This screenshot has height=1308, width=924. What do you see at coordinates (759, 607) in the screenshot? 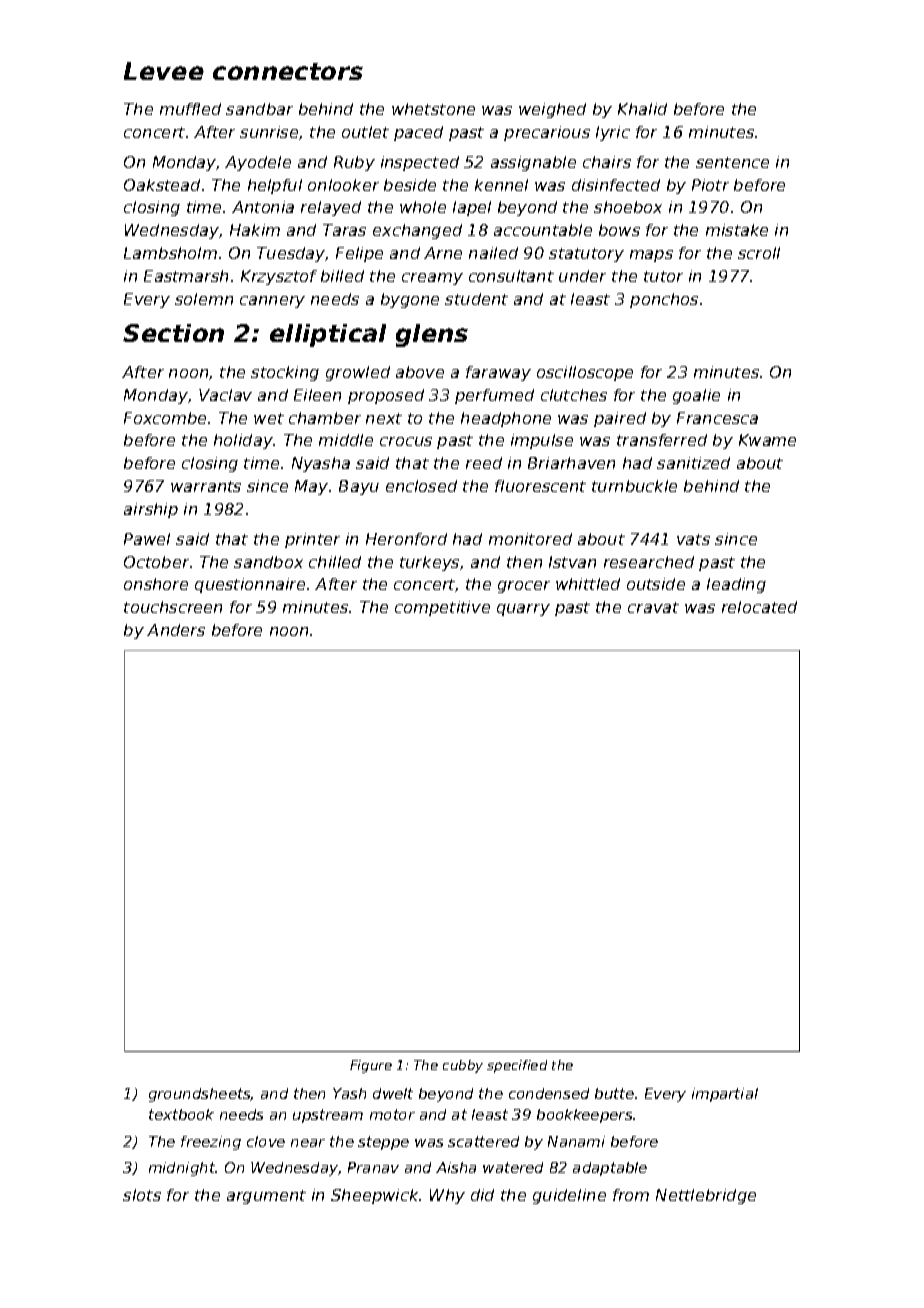
I see `relocated` at bounding box center [759, 607].
